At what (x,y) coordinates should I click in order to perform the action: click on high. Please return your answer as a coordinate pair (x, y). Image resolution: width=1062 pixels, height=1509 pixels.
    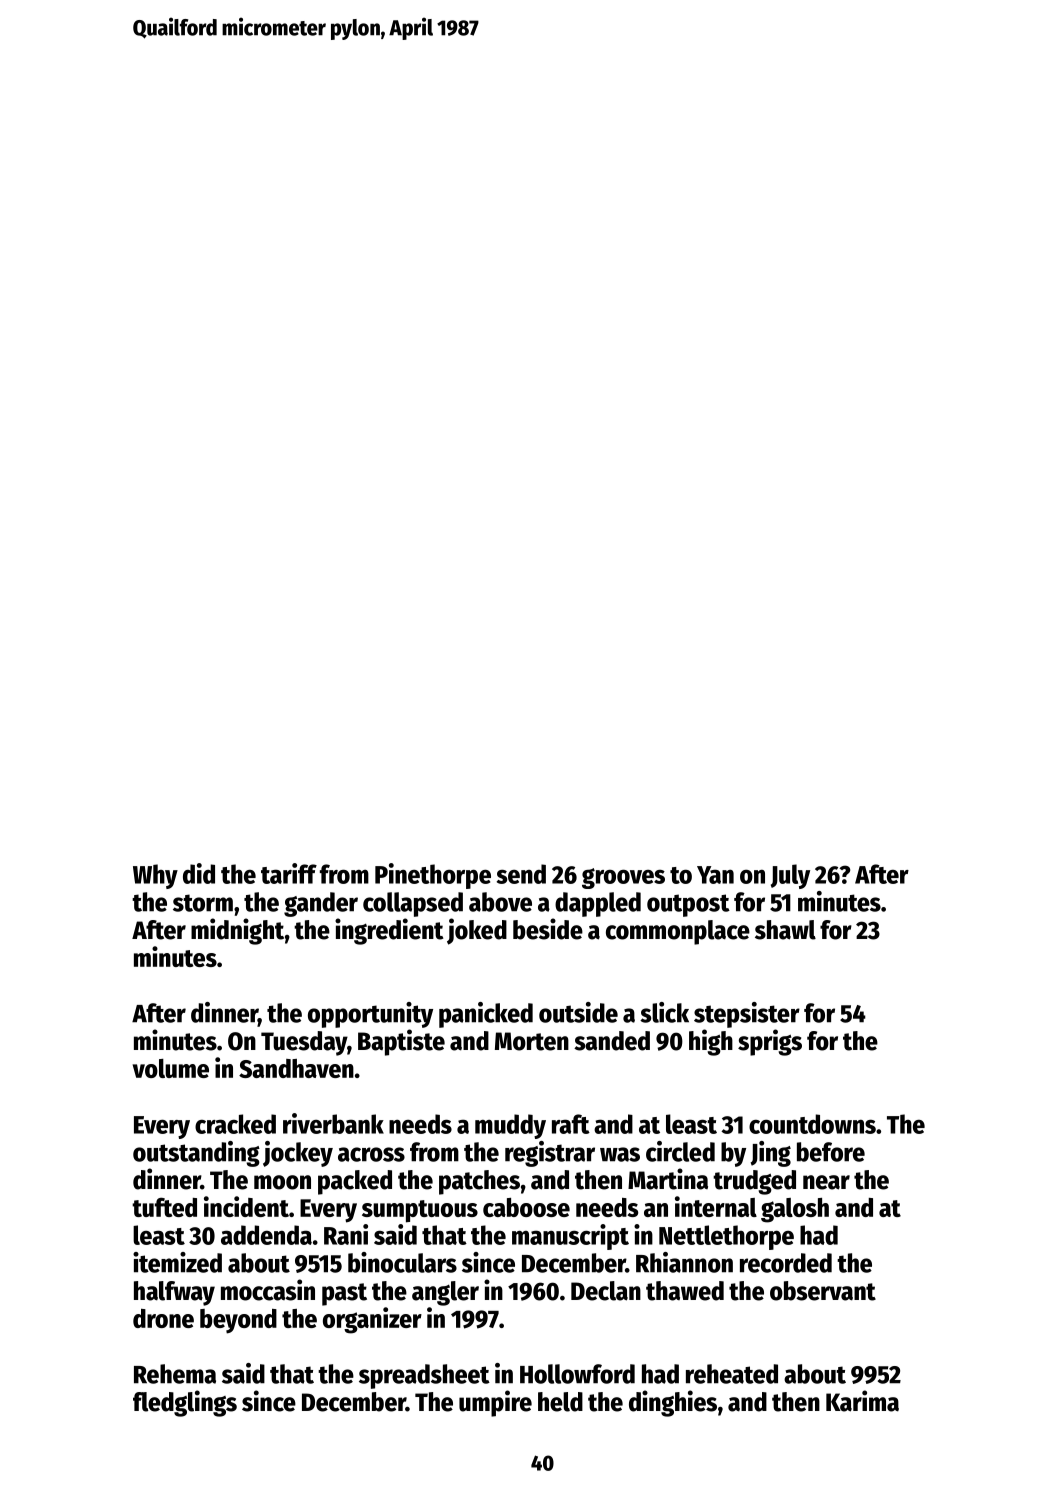
    Looking at the image, I should click on (711, 1042).
